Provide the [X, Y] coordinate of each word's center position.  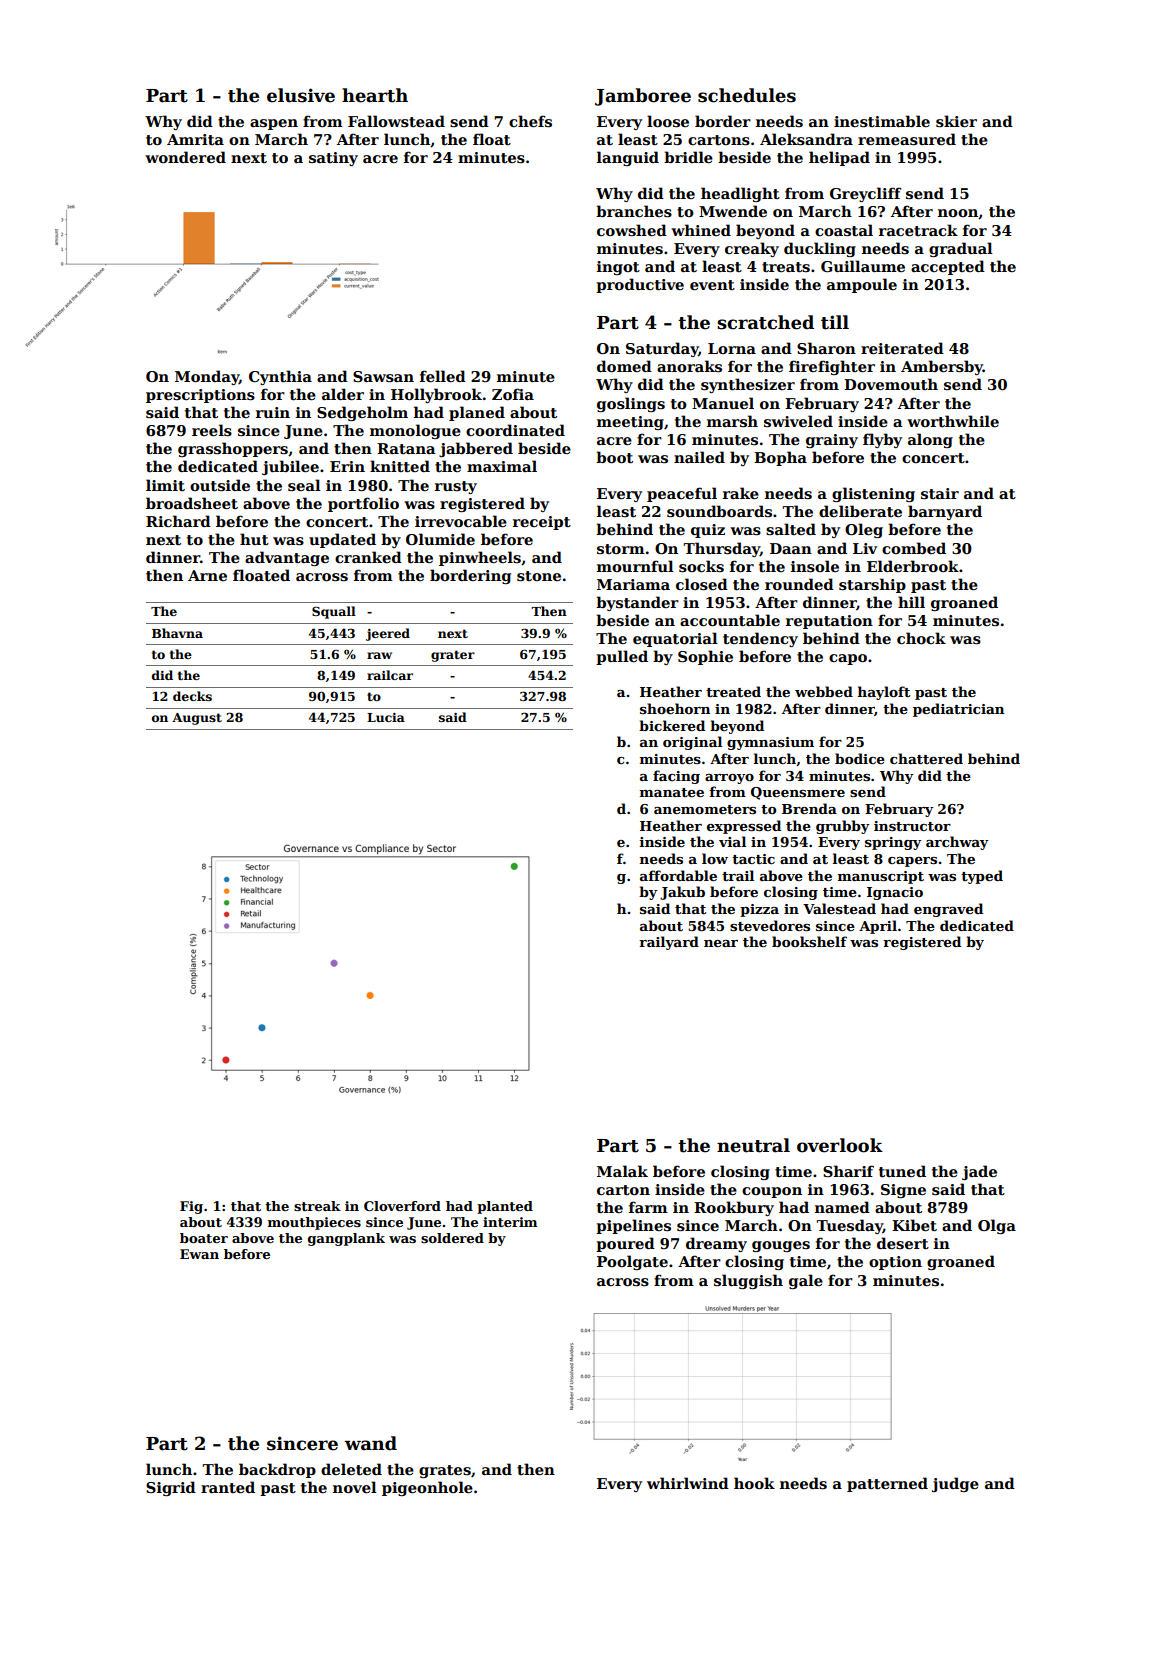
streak [317, 1206]
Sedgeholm [362, 413]
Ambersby [942, 367]
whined [701, 230]
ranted [228, 1487]
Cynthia [280, 377]
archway [957, 843]
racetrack [918, 230]
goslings [631, 404]
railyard [669, 943]
